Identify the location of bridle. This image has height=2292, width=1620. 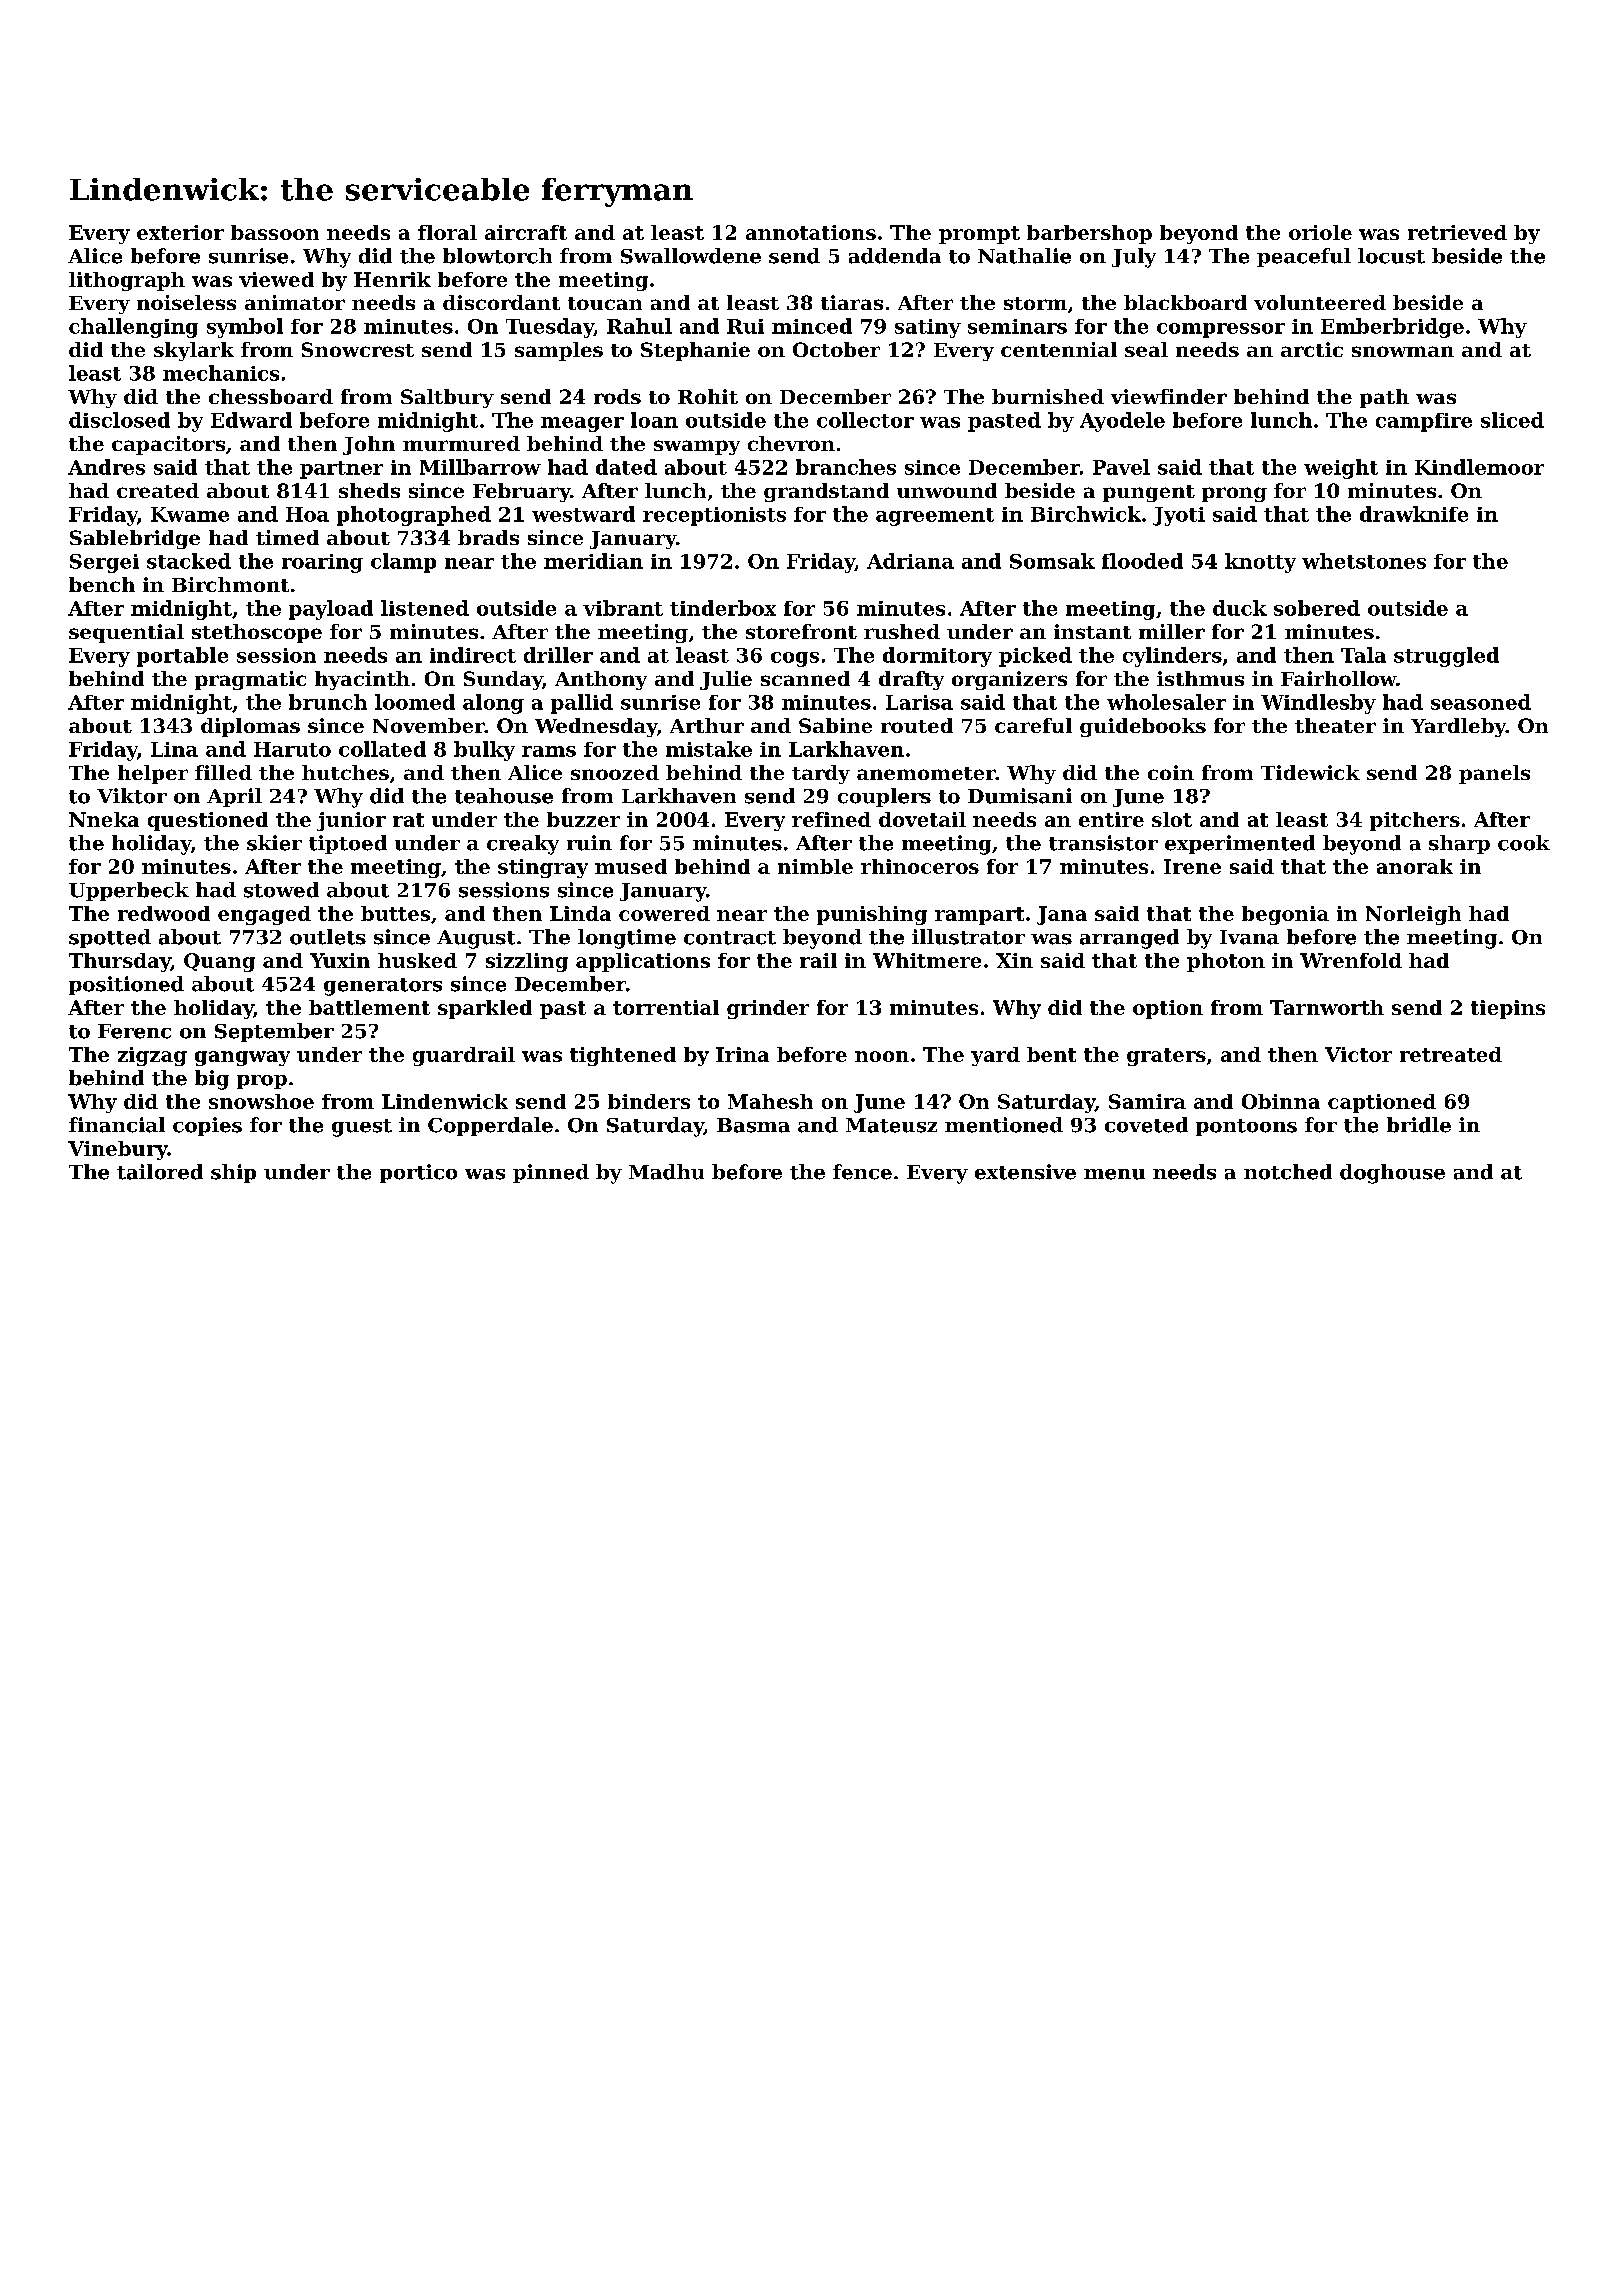
(1419, 1125).
